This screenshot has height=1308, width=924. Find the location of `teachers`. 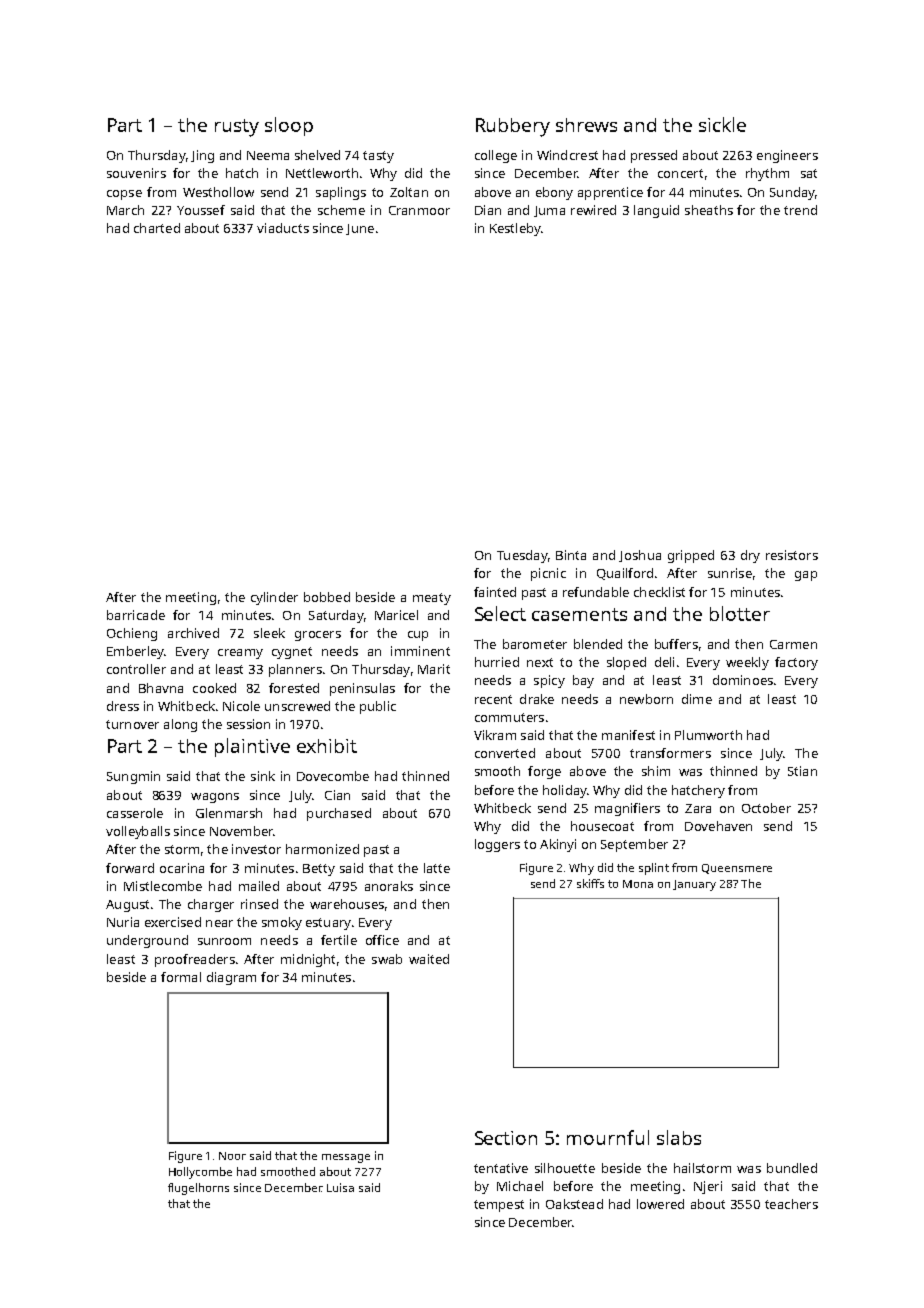

teachers is located at coordinates (791, 1204).
